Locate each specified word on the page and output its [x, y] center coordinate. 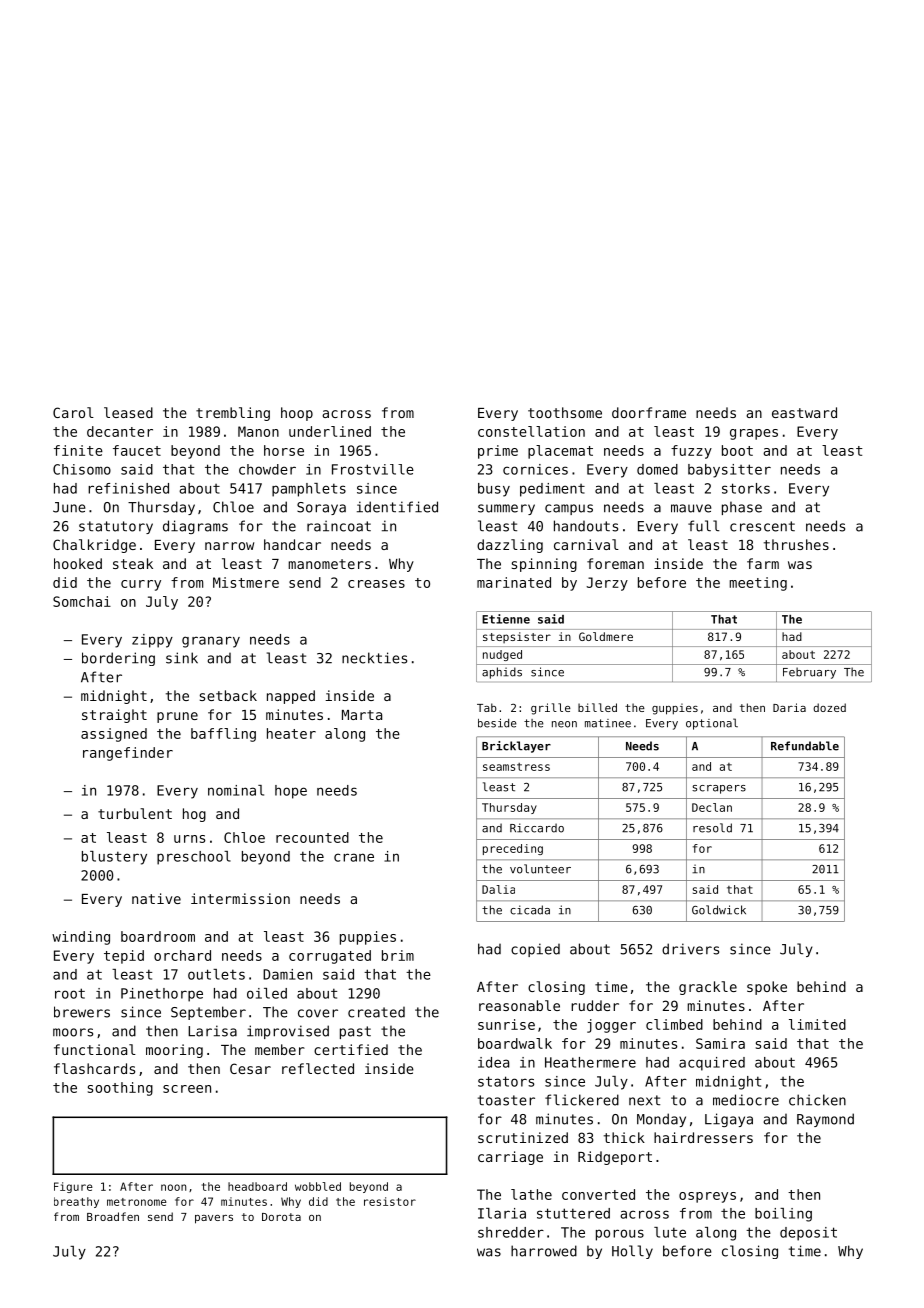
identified [397, 507]
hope [291, 792]
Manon [258, 431]
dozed [829, 707]
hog [194, 815]
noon [173, 1187]
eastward [804, 412]
